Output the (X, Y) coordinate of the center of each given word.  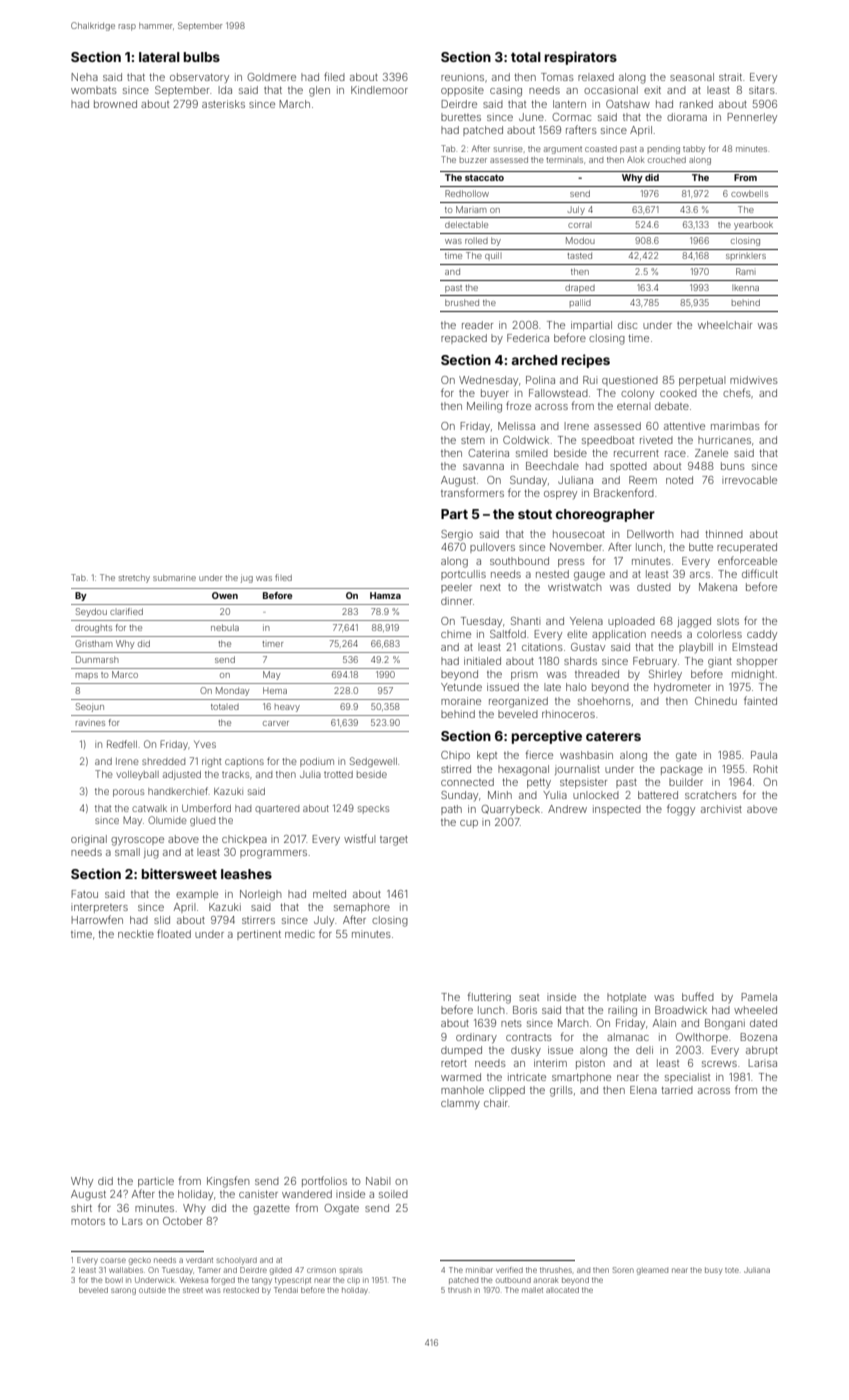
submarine (174, 577)
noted (679, 480)
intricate (527, 1077)
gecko (140, 1261)
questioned (630, 381)
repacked (464, 339)
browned (115, 104)
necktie (136, 934)
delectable (466, 224)
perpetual (702, 381)
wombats (94, 90)
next (490, 587)
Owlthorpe (702, 1038)
